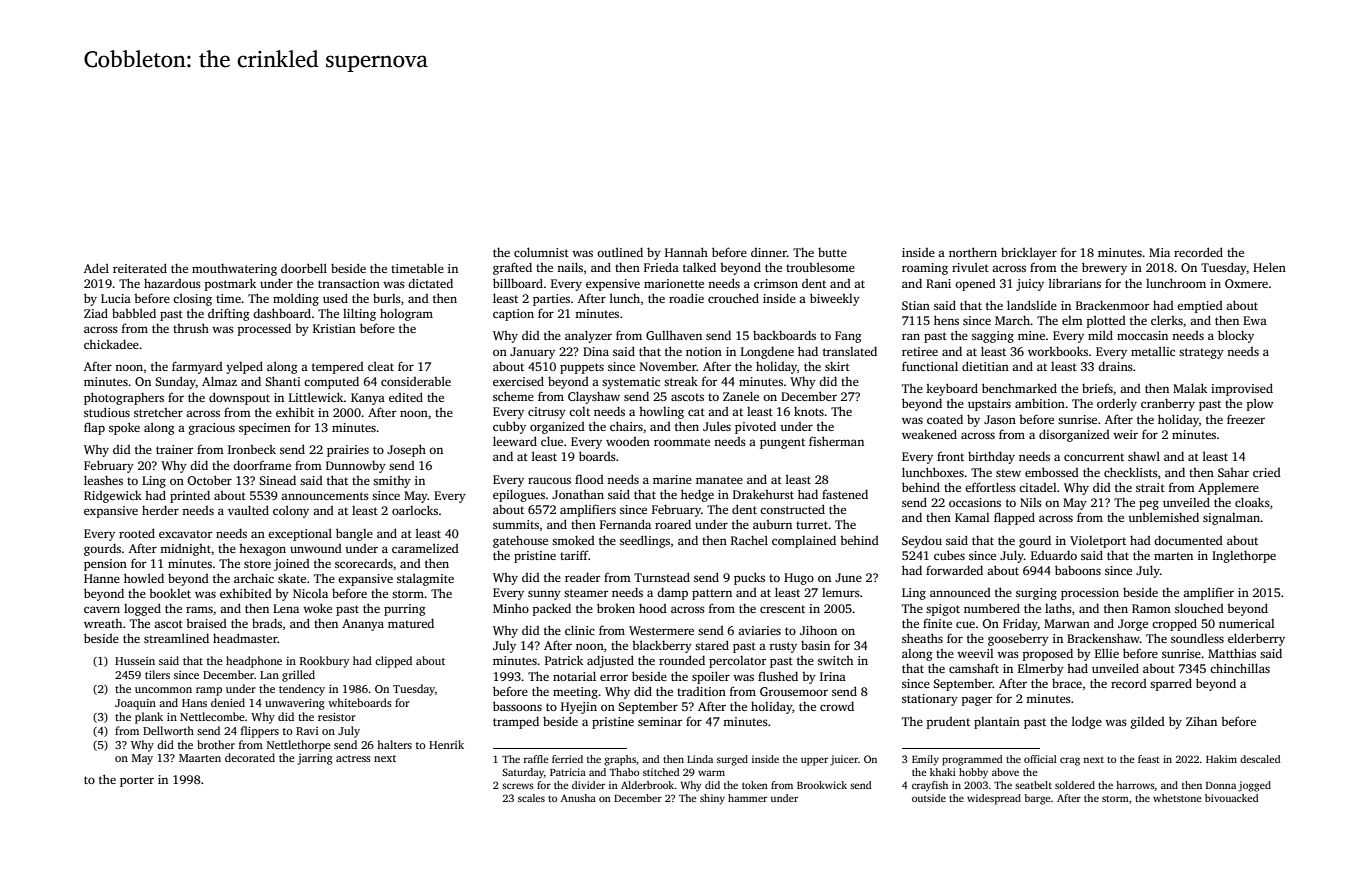 This image has height=887, width=1372. What do you see at coordinates (992, 608) in the image?
I see `numbered` at bounding box center [992, 608].
